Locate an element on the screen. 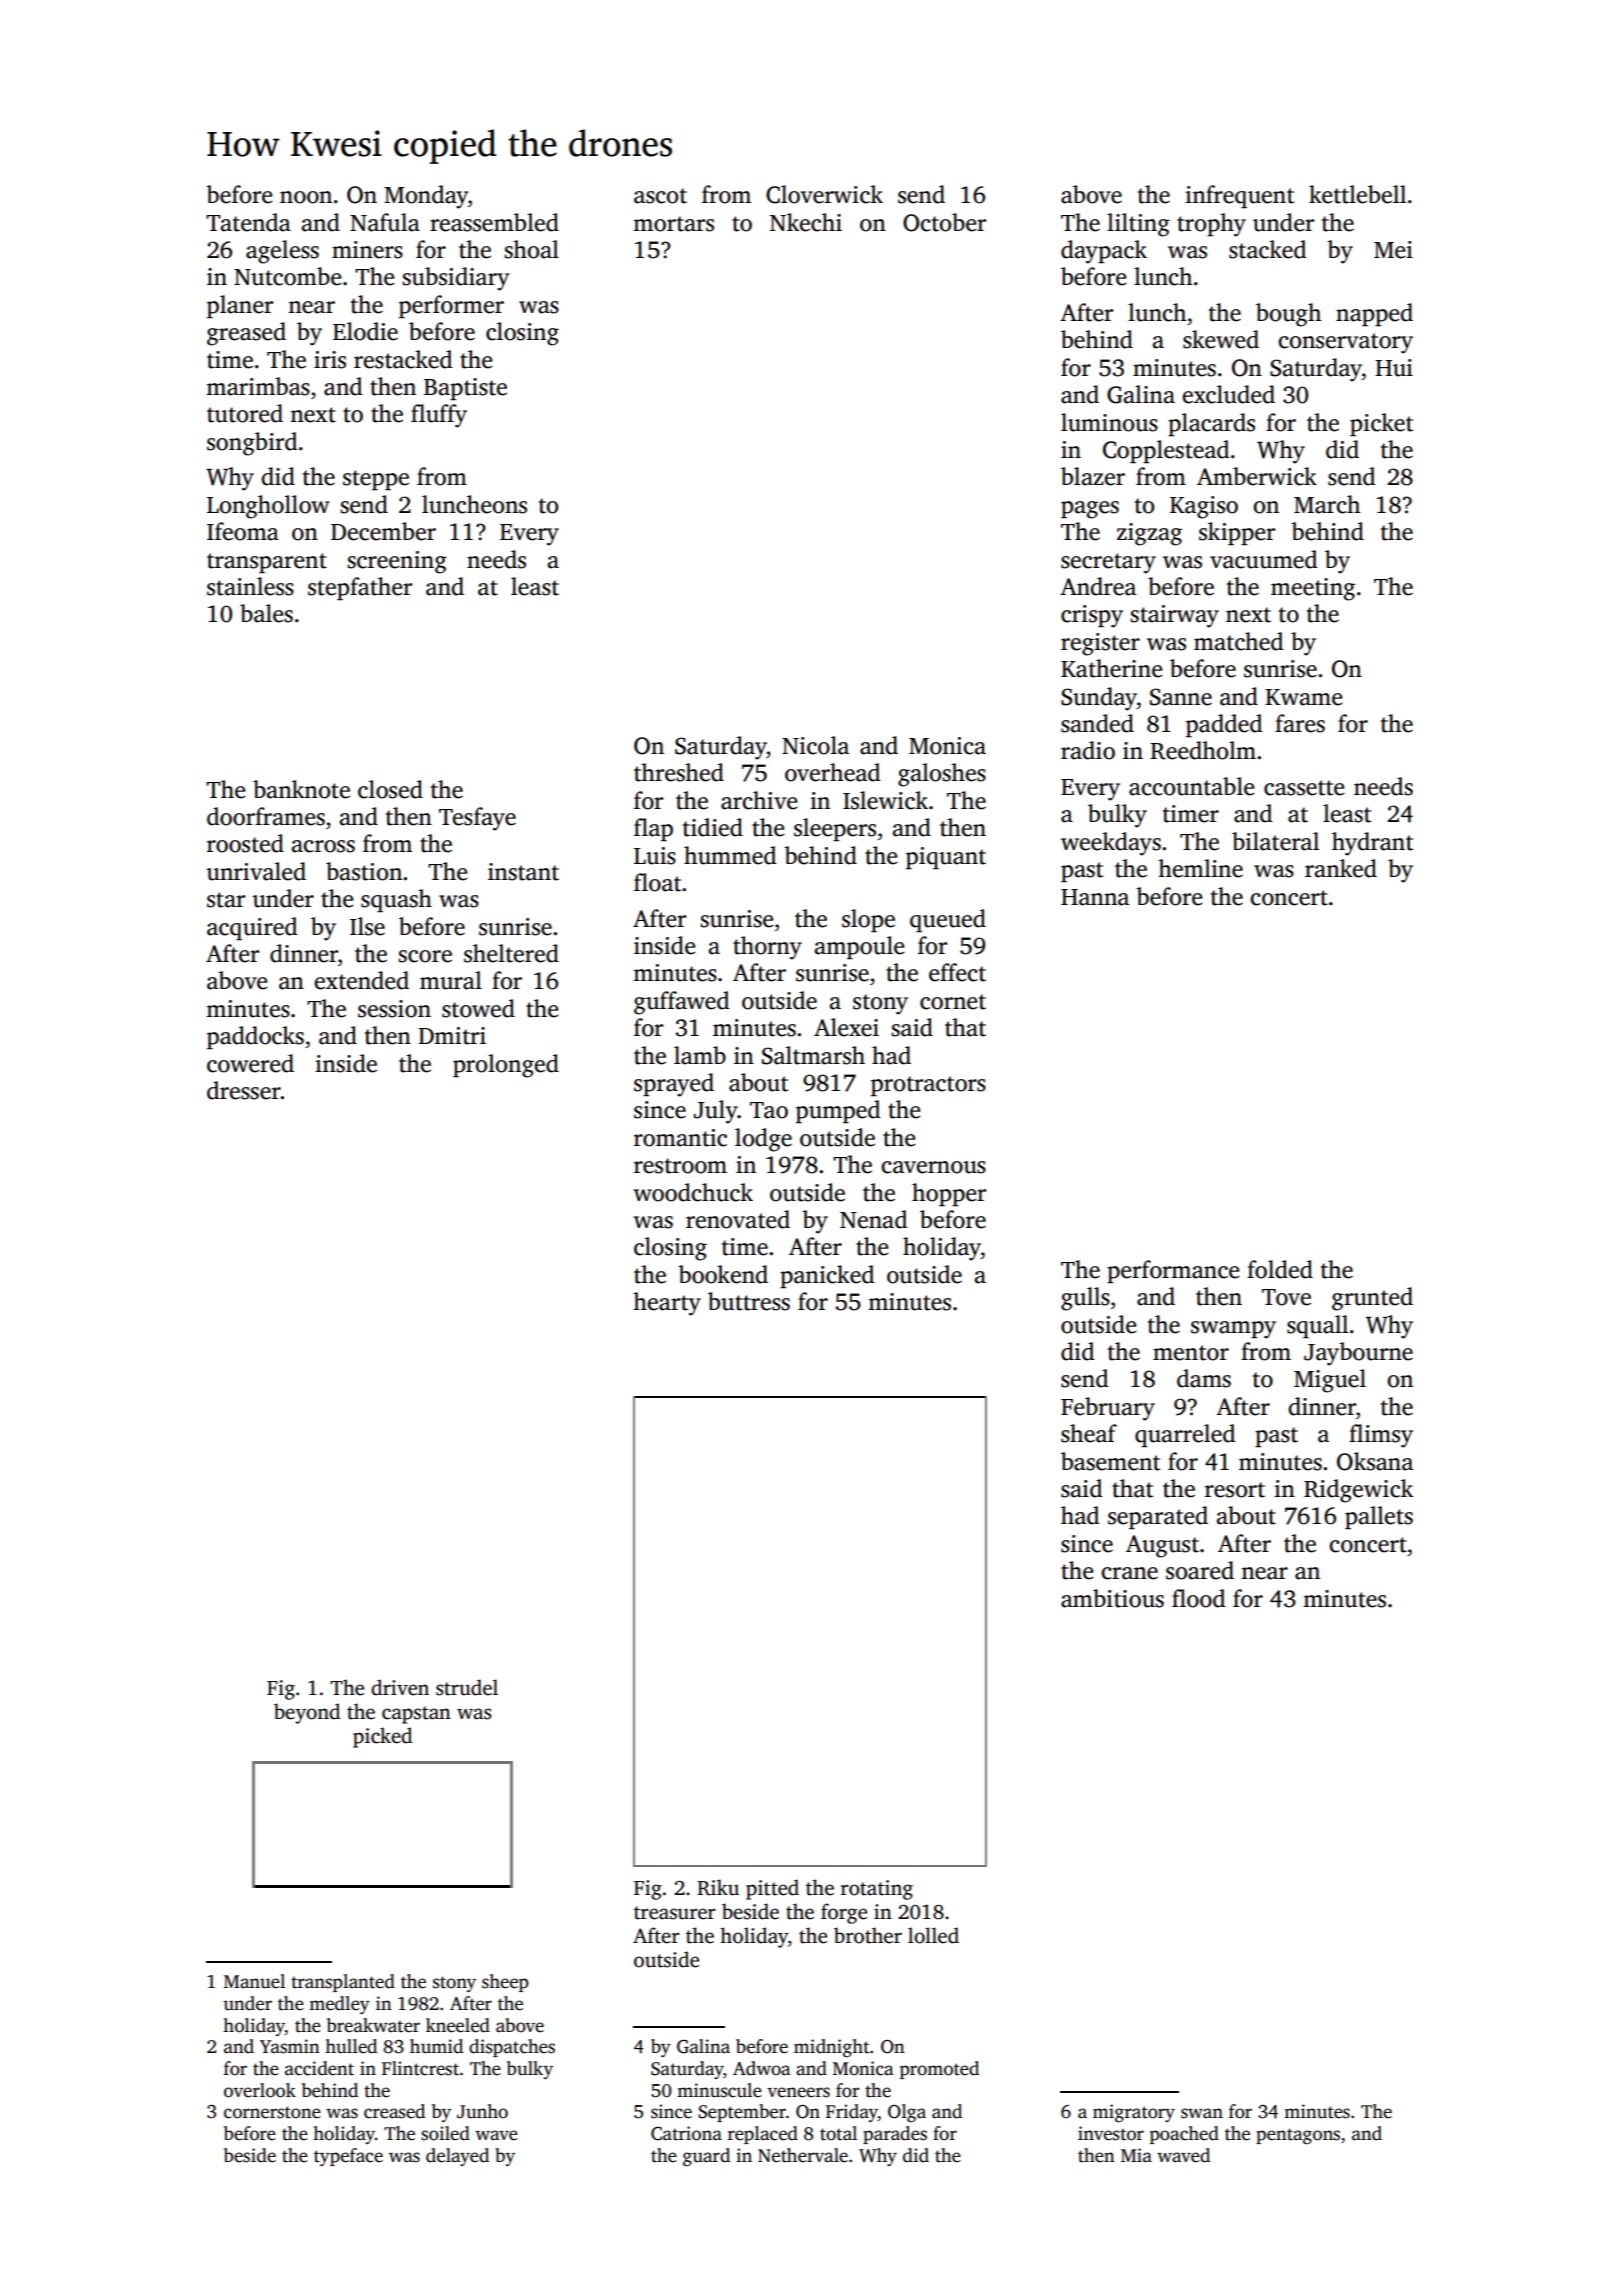  swan is located at coordinates (1202, 2113).
